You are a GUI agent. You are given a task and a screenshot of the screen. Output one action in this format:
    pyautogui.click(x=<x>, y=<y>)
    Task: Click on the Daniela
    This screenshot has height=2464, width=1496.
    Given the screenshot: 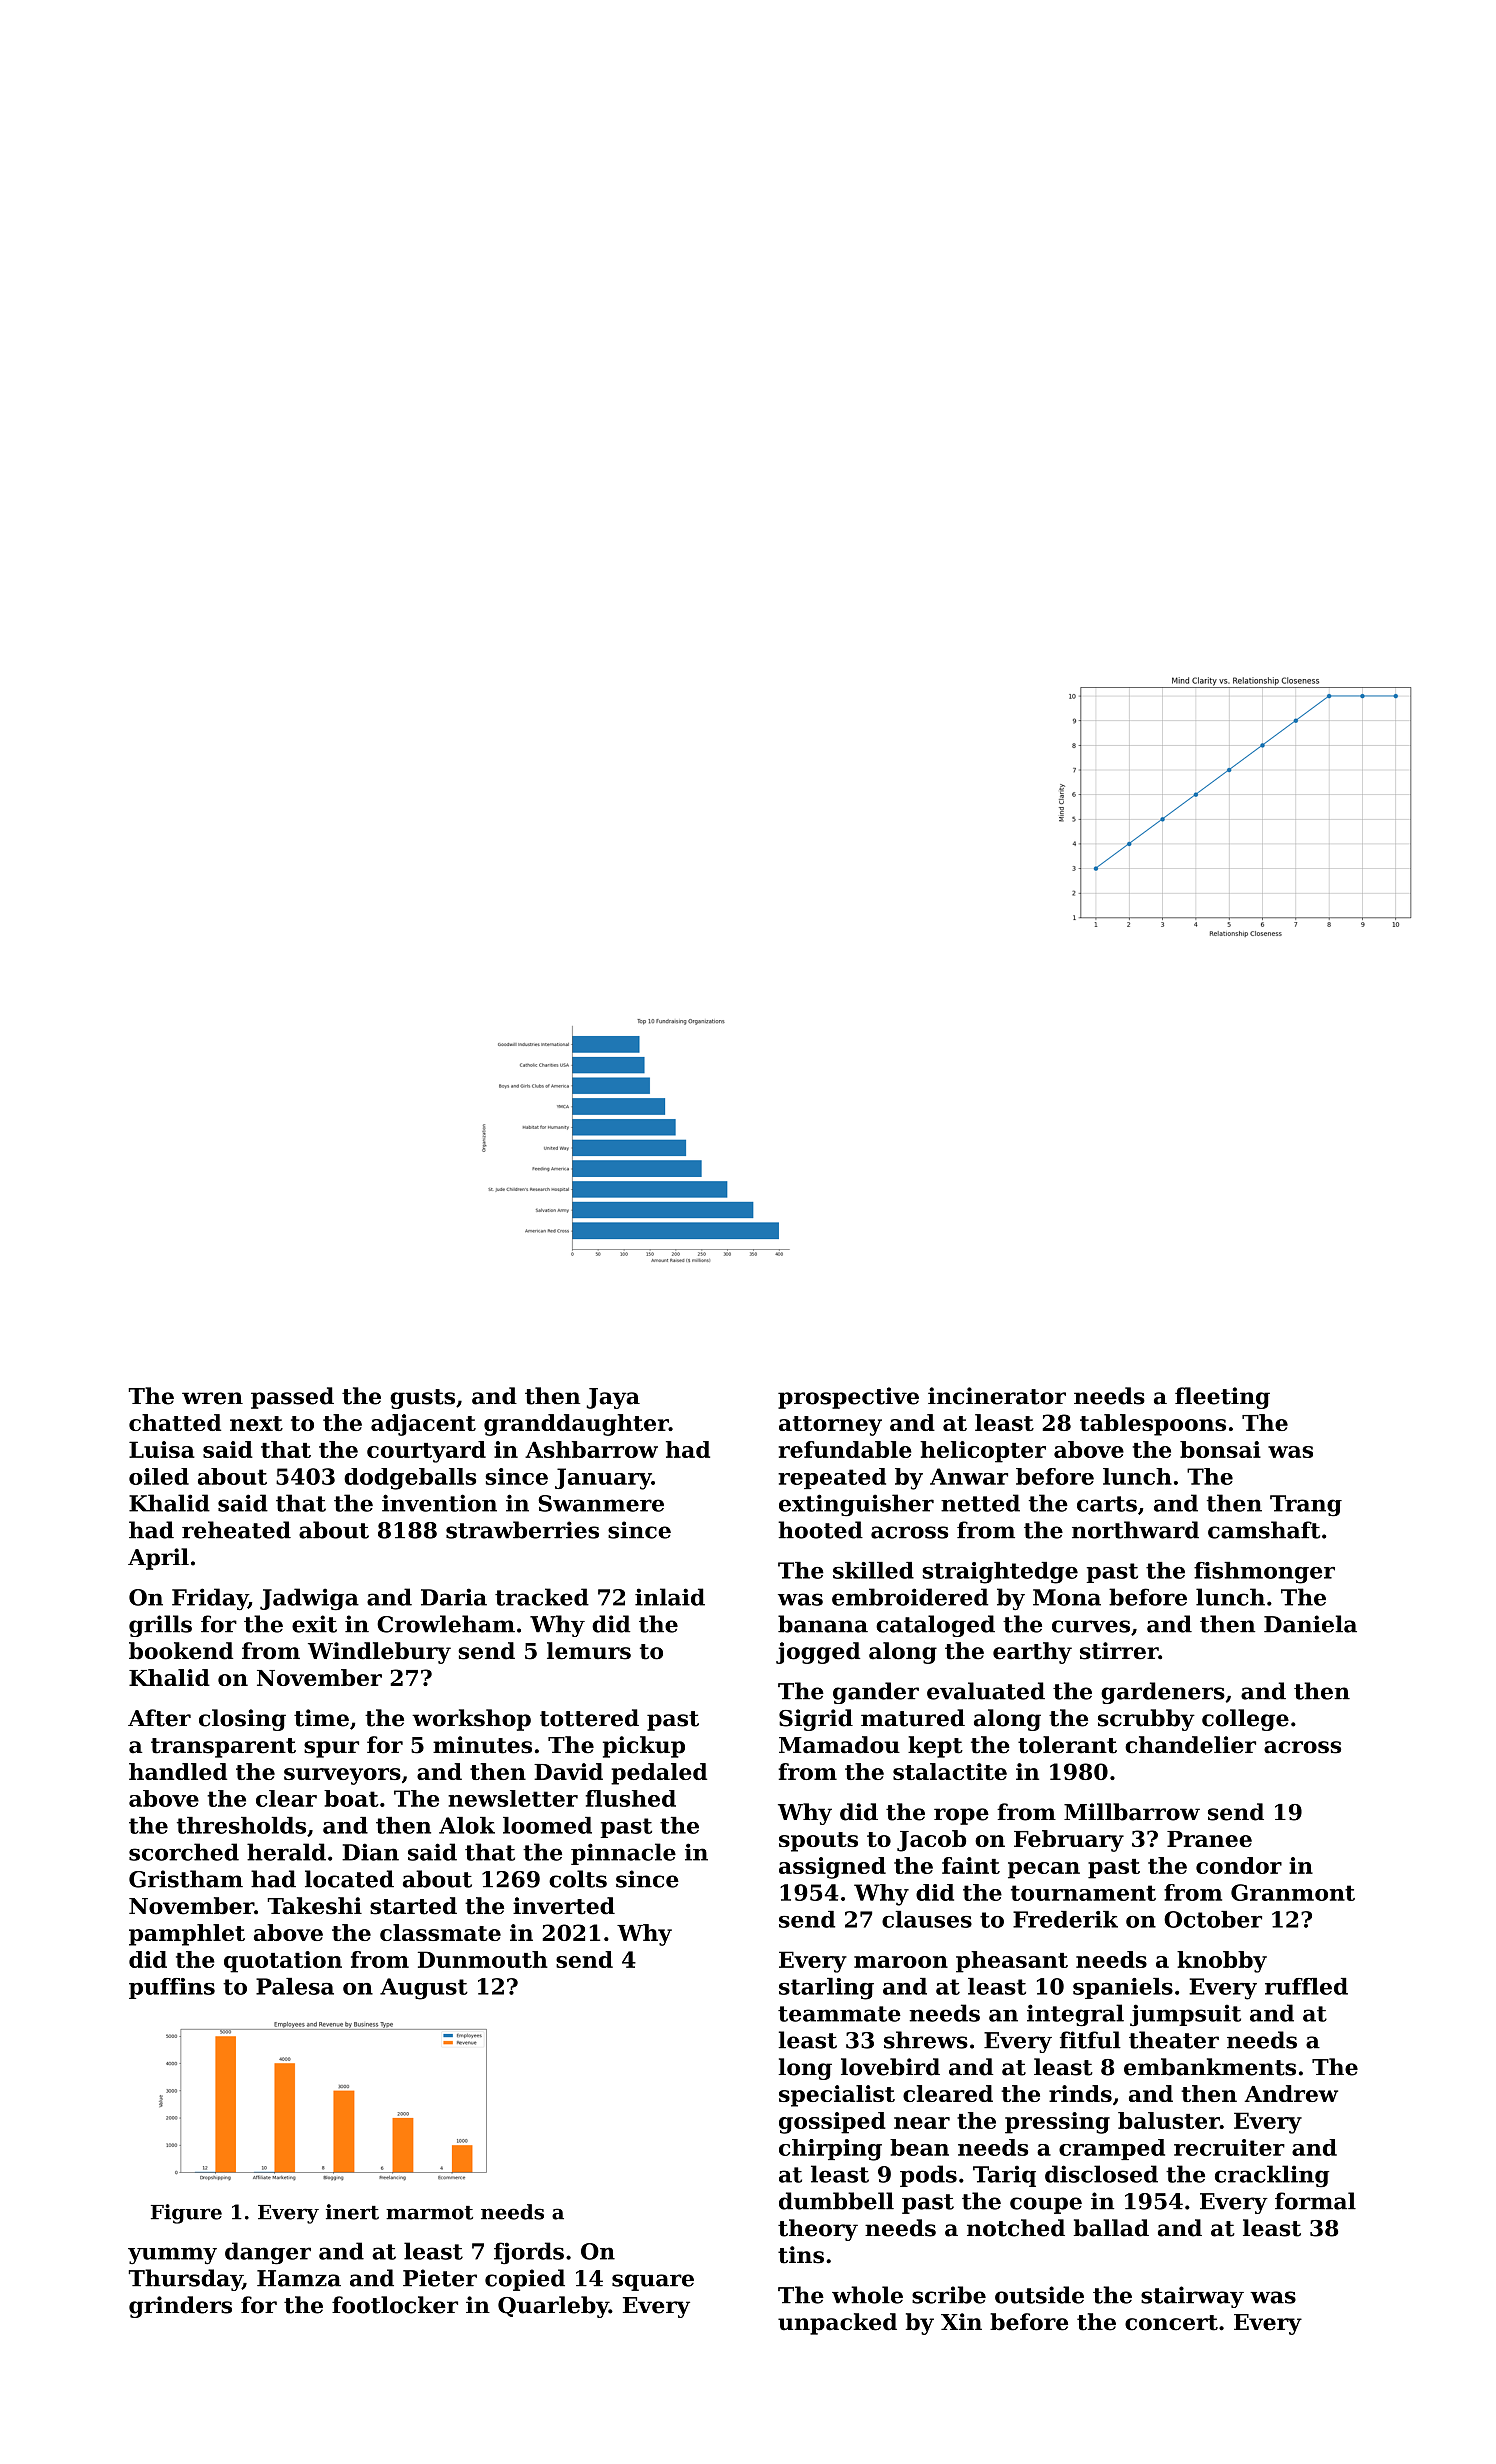 What is the action you would take?
    pyautogui.click(x=1310, y=1624)
